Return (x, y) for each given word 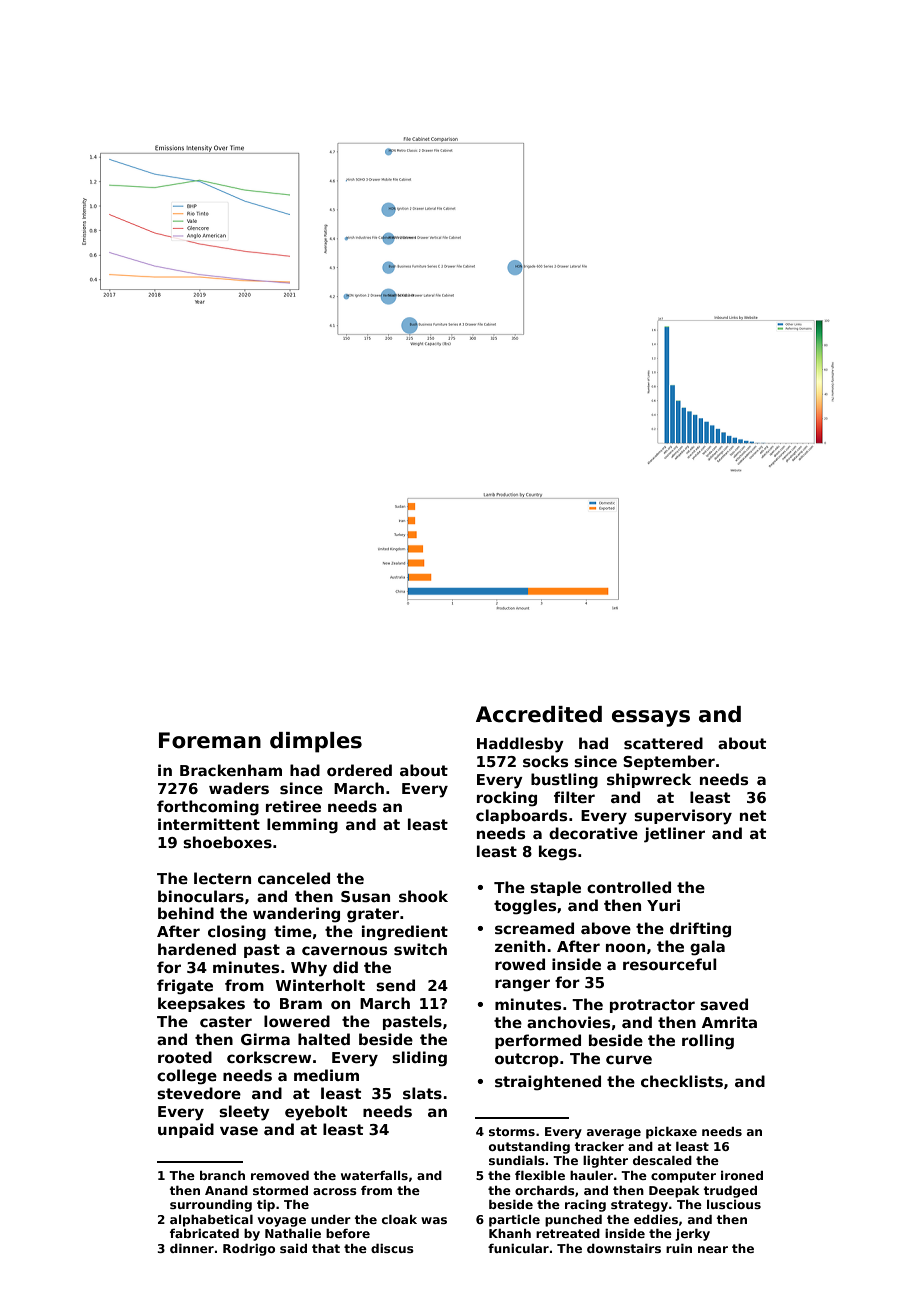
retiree (293, 806)
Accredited (539, 714)
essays (651, 718)
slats (422, 1093)
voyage (281, 1222)
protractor (652, 1006)
